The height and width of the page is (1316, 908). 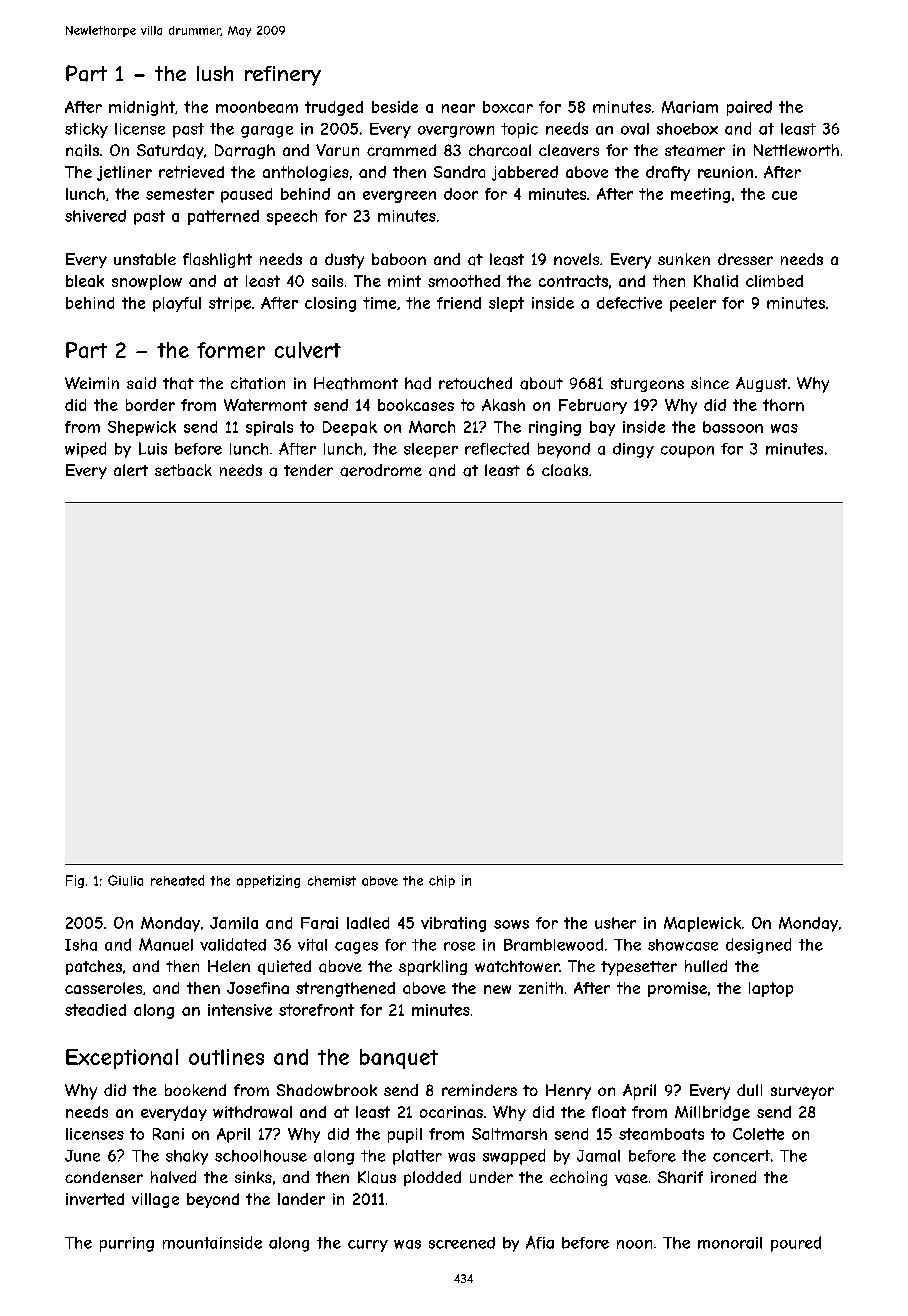 I want to click on steadied, so click(x=95, y=1010).
